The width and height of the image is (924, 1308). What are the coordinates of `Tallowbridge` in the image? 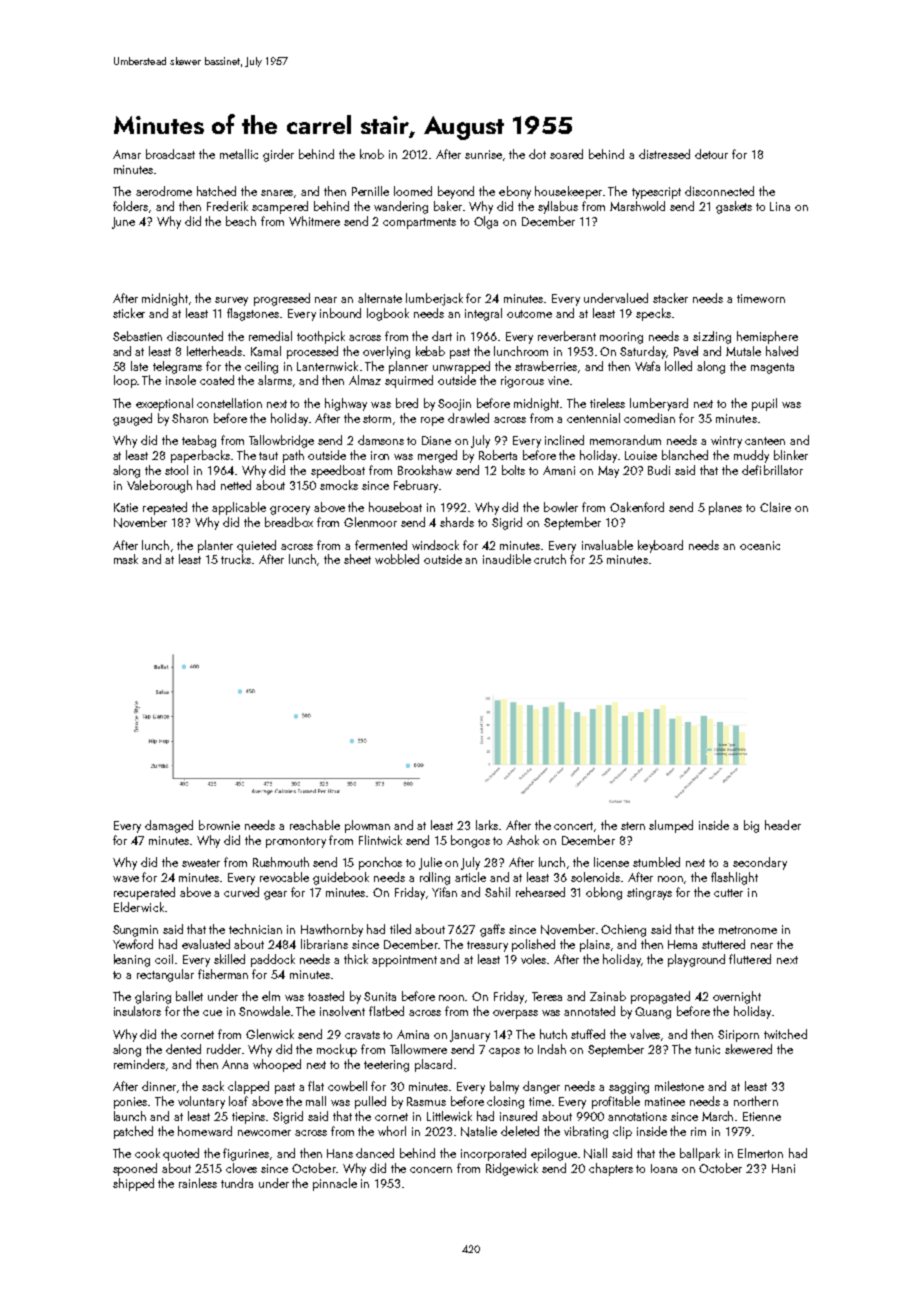 It's located at (281, 441).
